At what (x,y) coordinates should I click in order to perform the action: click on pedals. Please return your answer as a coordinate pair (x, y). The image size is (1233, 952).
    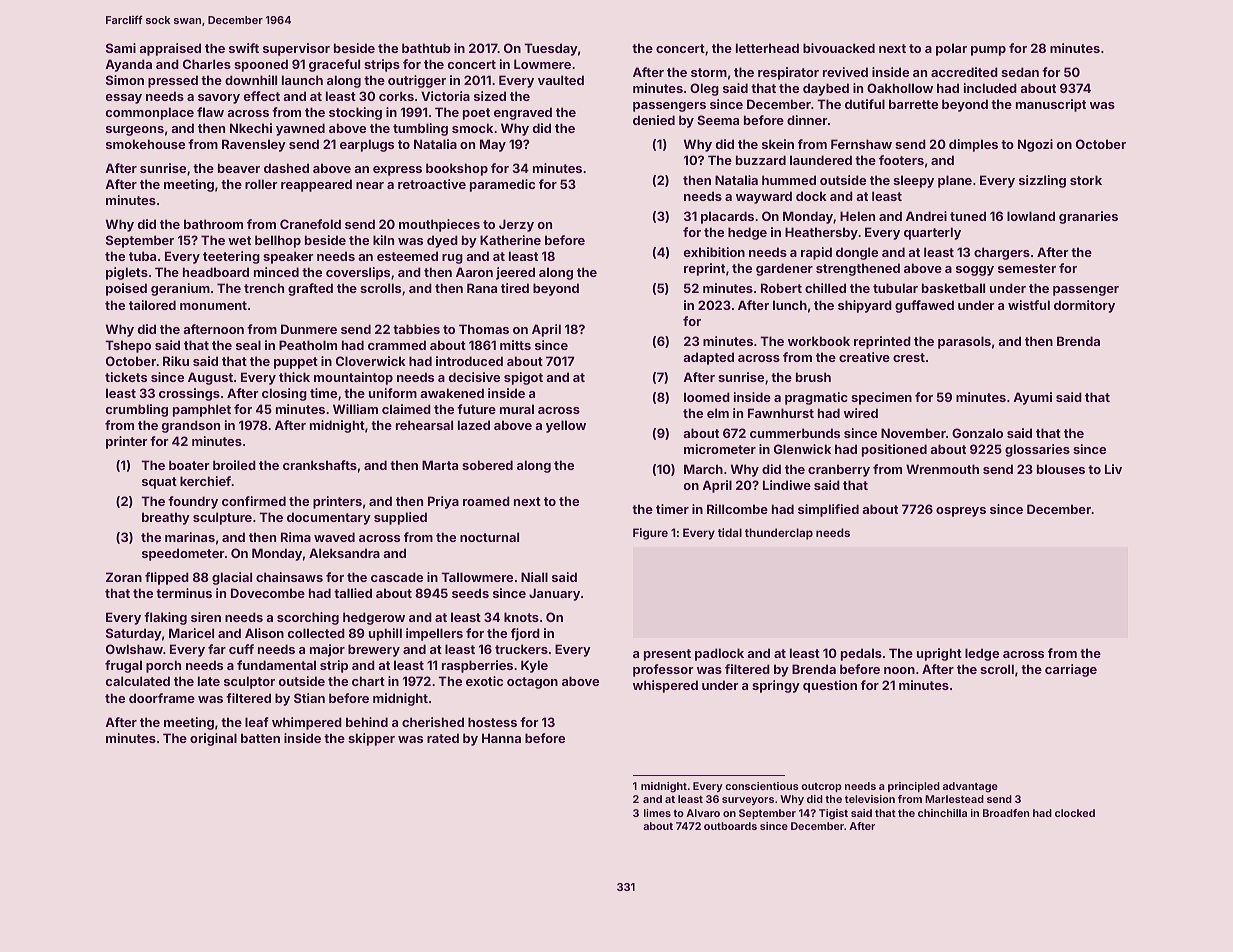
    Looking at the image, I should click on (861, 654).
